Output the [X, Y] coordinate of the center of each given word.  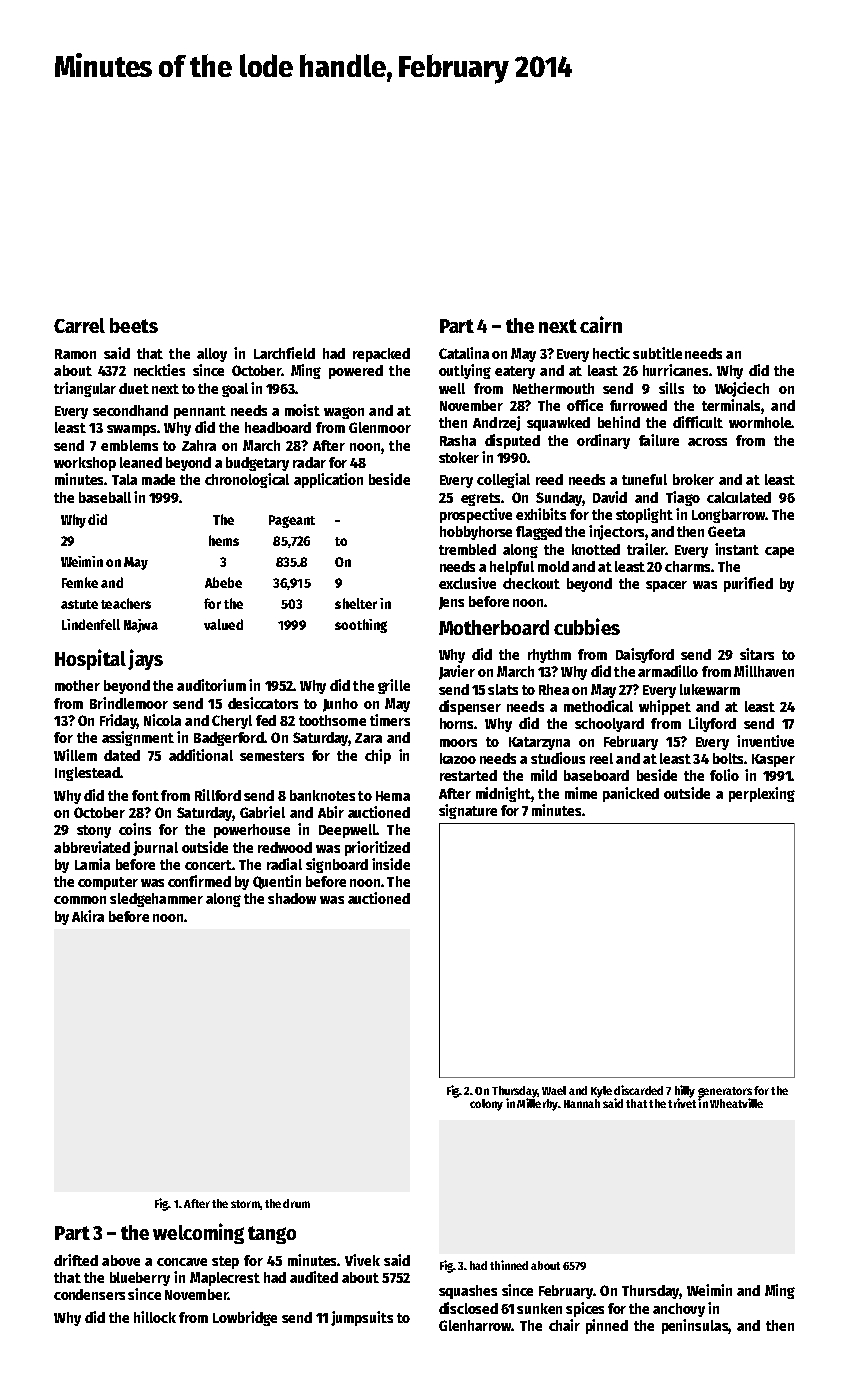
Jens [451, 603]
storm [245, 1204]
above [121, 1260]
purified [748, 584]
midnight [503, 794]
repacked [381, 355]
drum [296, 1203]
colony [486, 1105]
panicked [631, 794]
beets [134, 325]
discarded [638, 1090]
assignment [138, 738]
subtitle [657, 353]
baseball [105, 497]
